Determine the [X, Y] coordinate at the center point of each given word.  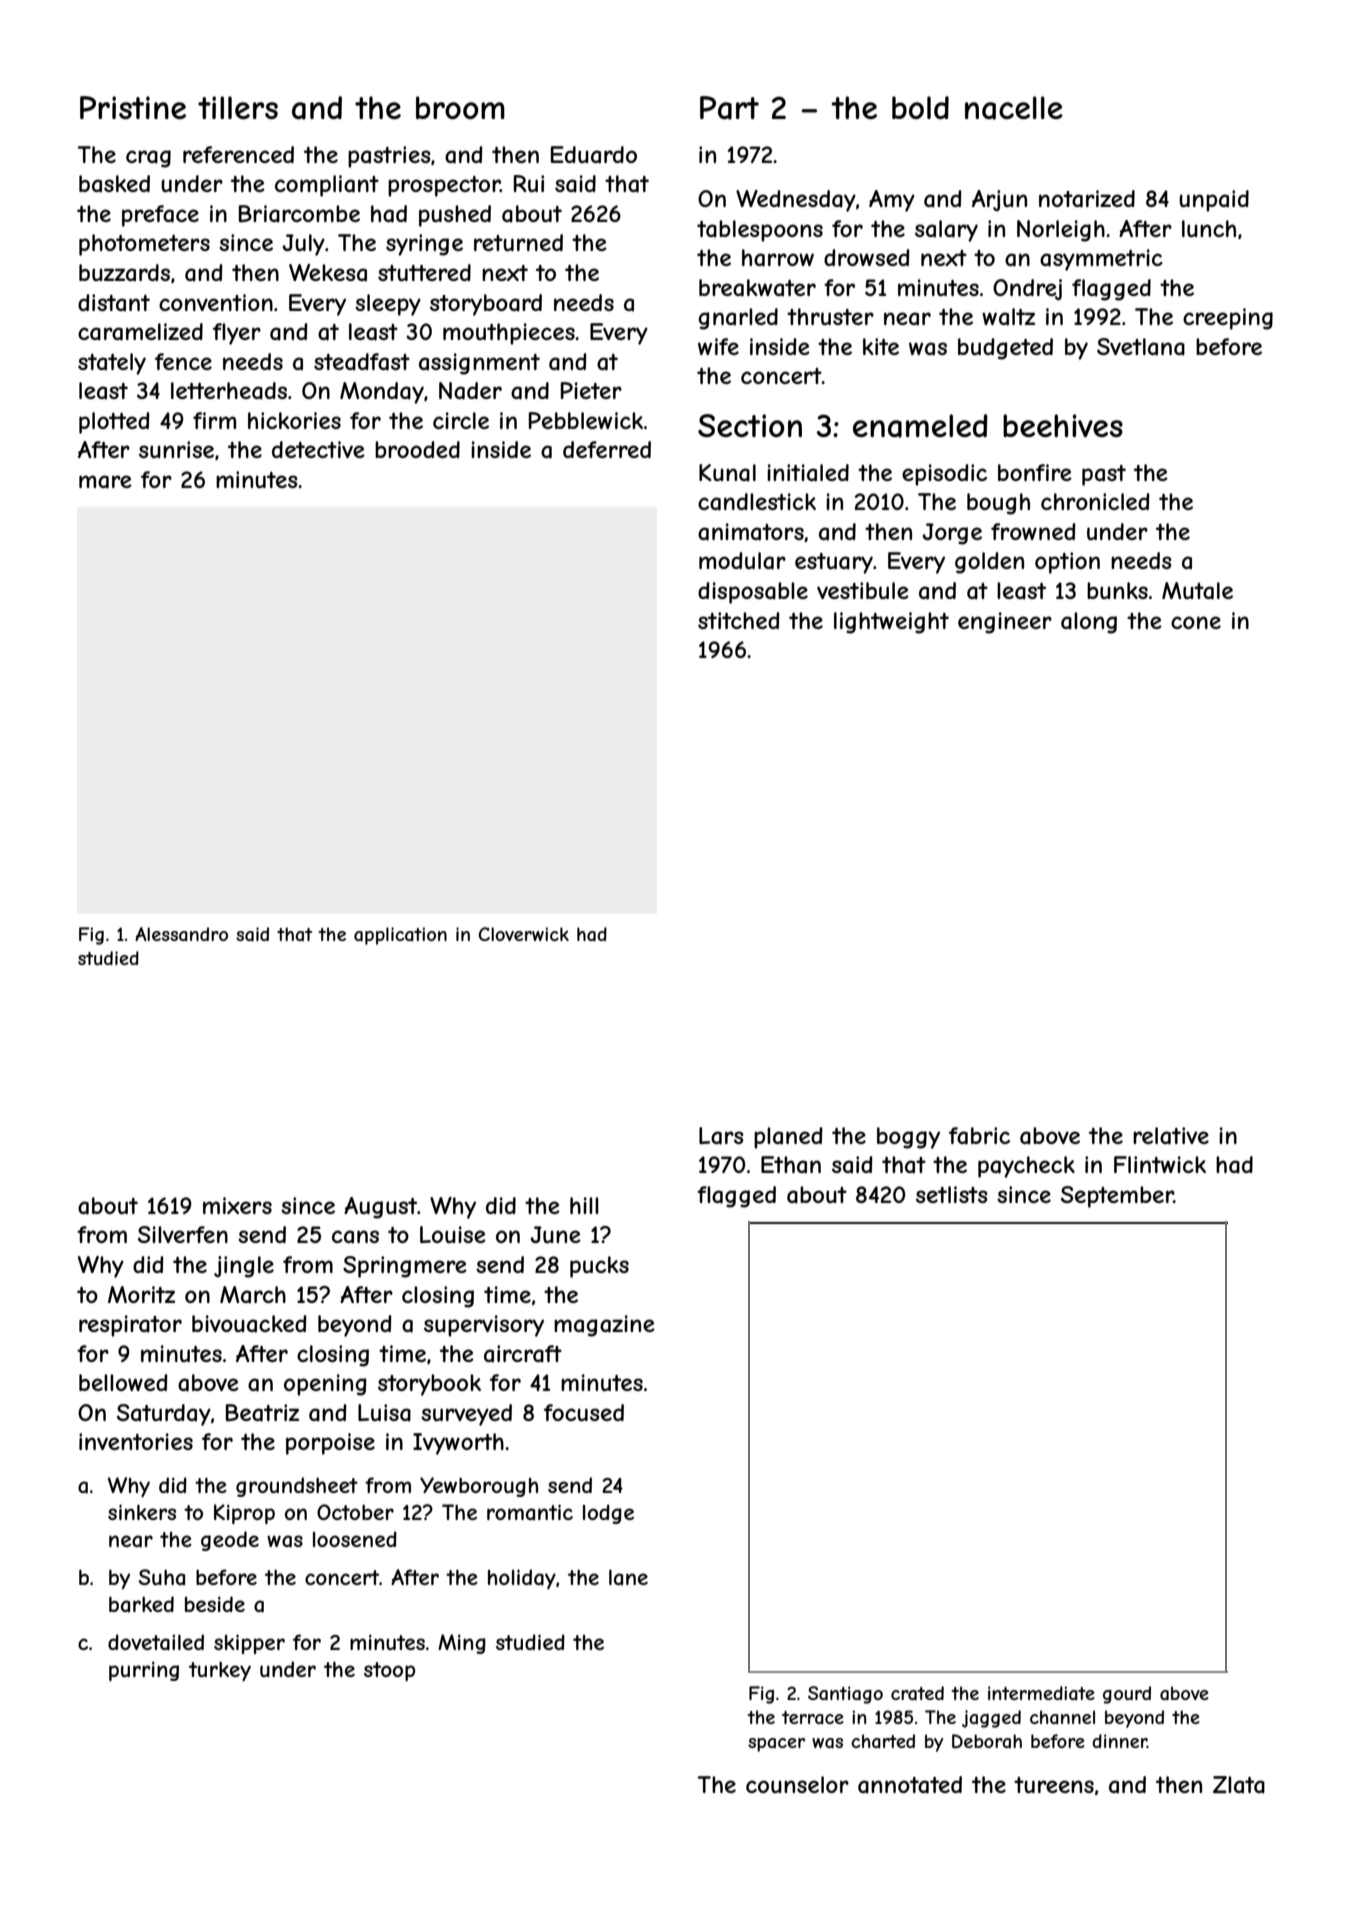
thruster [830, 316]
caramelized [140, 332]
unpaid [1214, 201]
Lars [721, 1136]
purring [144, 1671]
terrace [813, 1717]
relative [1171, 1136]
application [400, 936]
